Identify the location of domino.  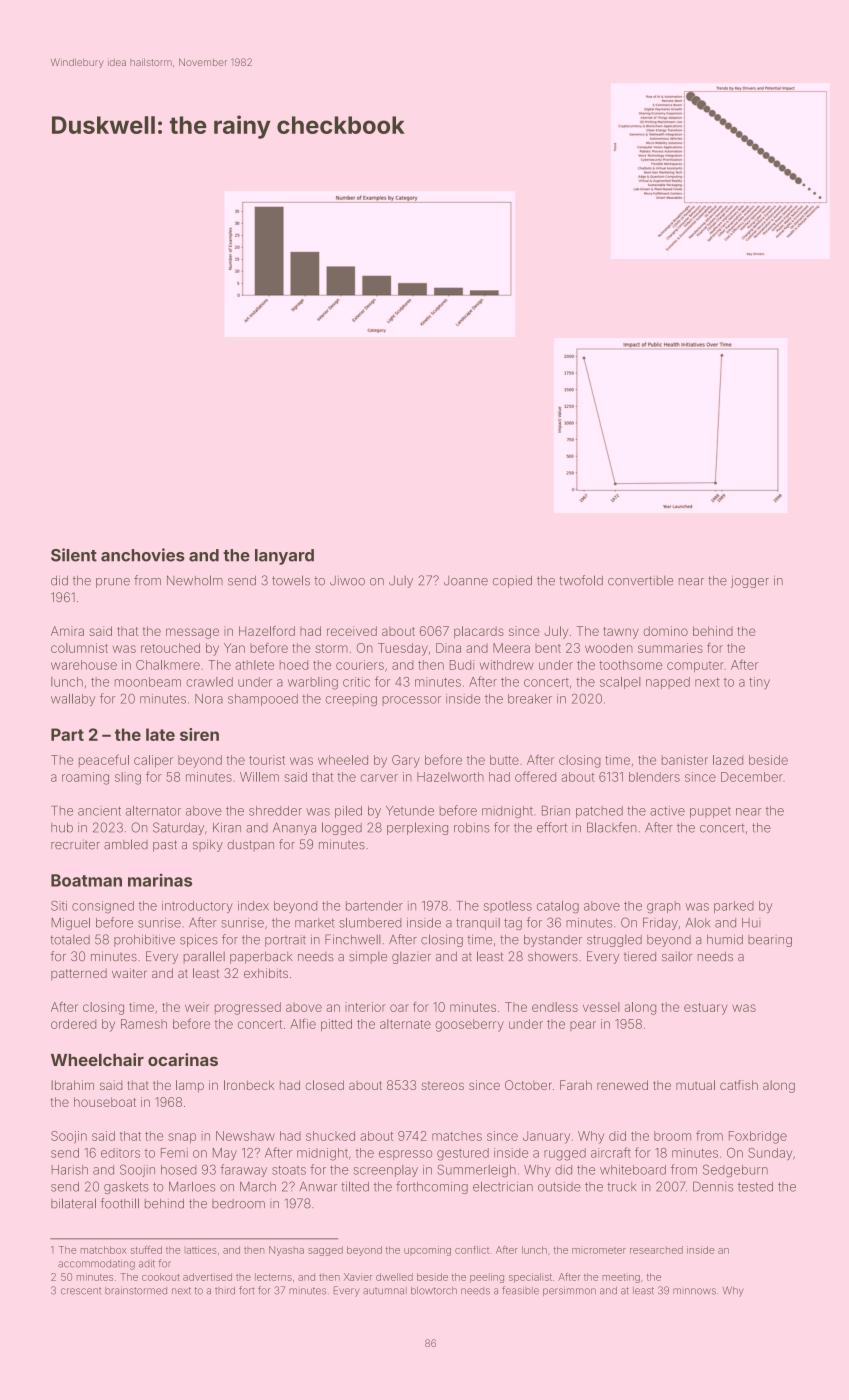
(665, 631).
